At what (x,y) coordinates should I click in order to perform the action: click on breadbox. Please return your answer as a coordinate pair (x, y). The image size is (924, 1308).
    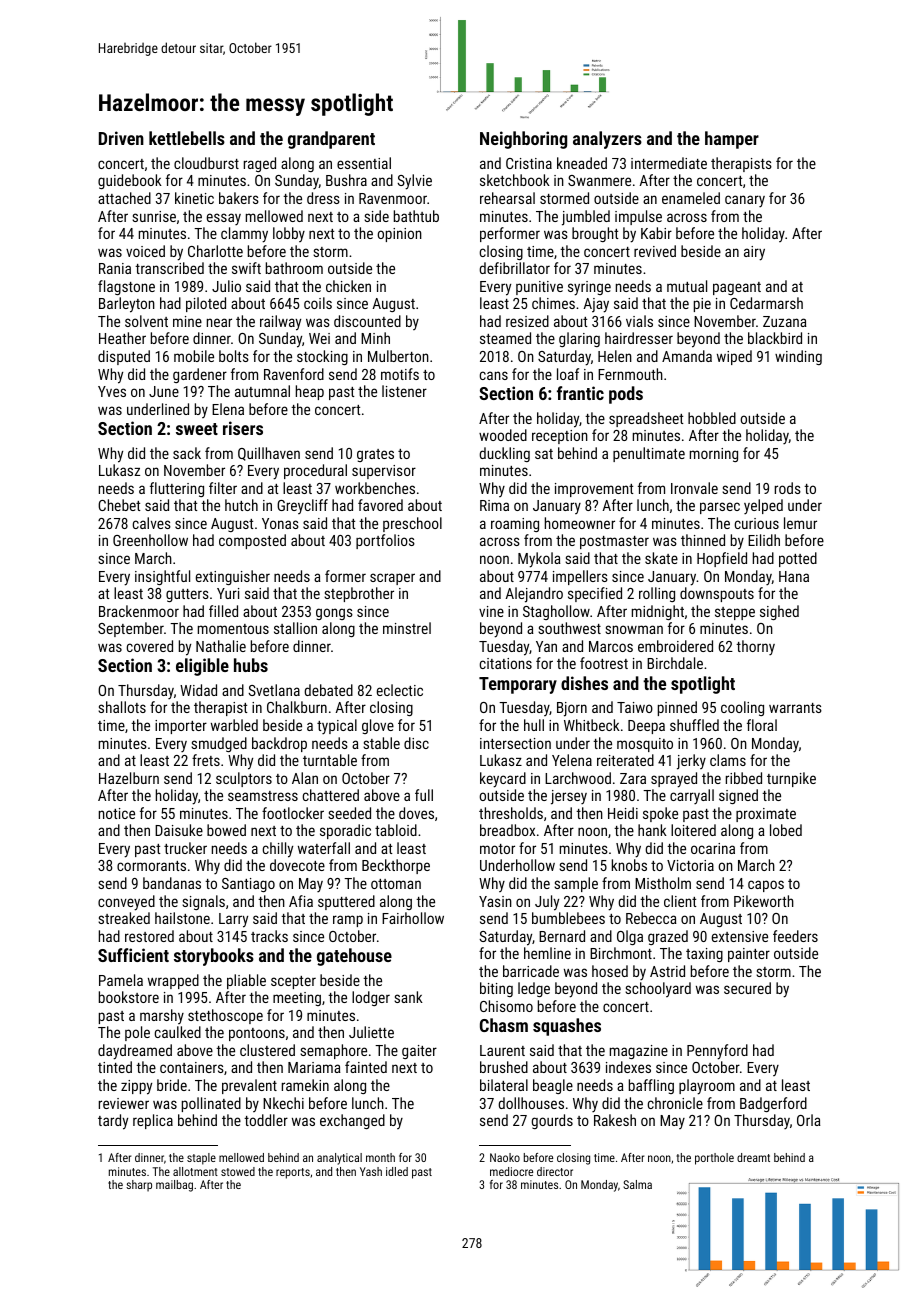
    Looking at the image, I should click on (507, 830).
